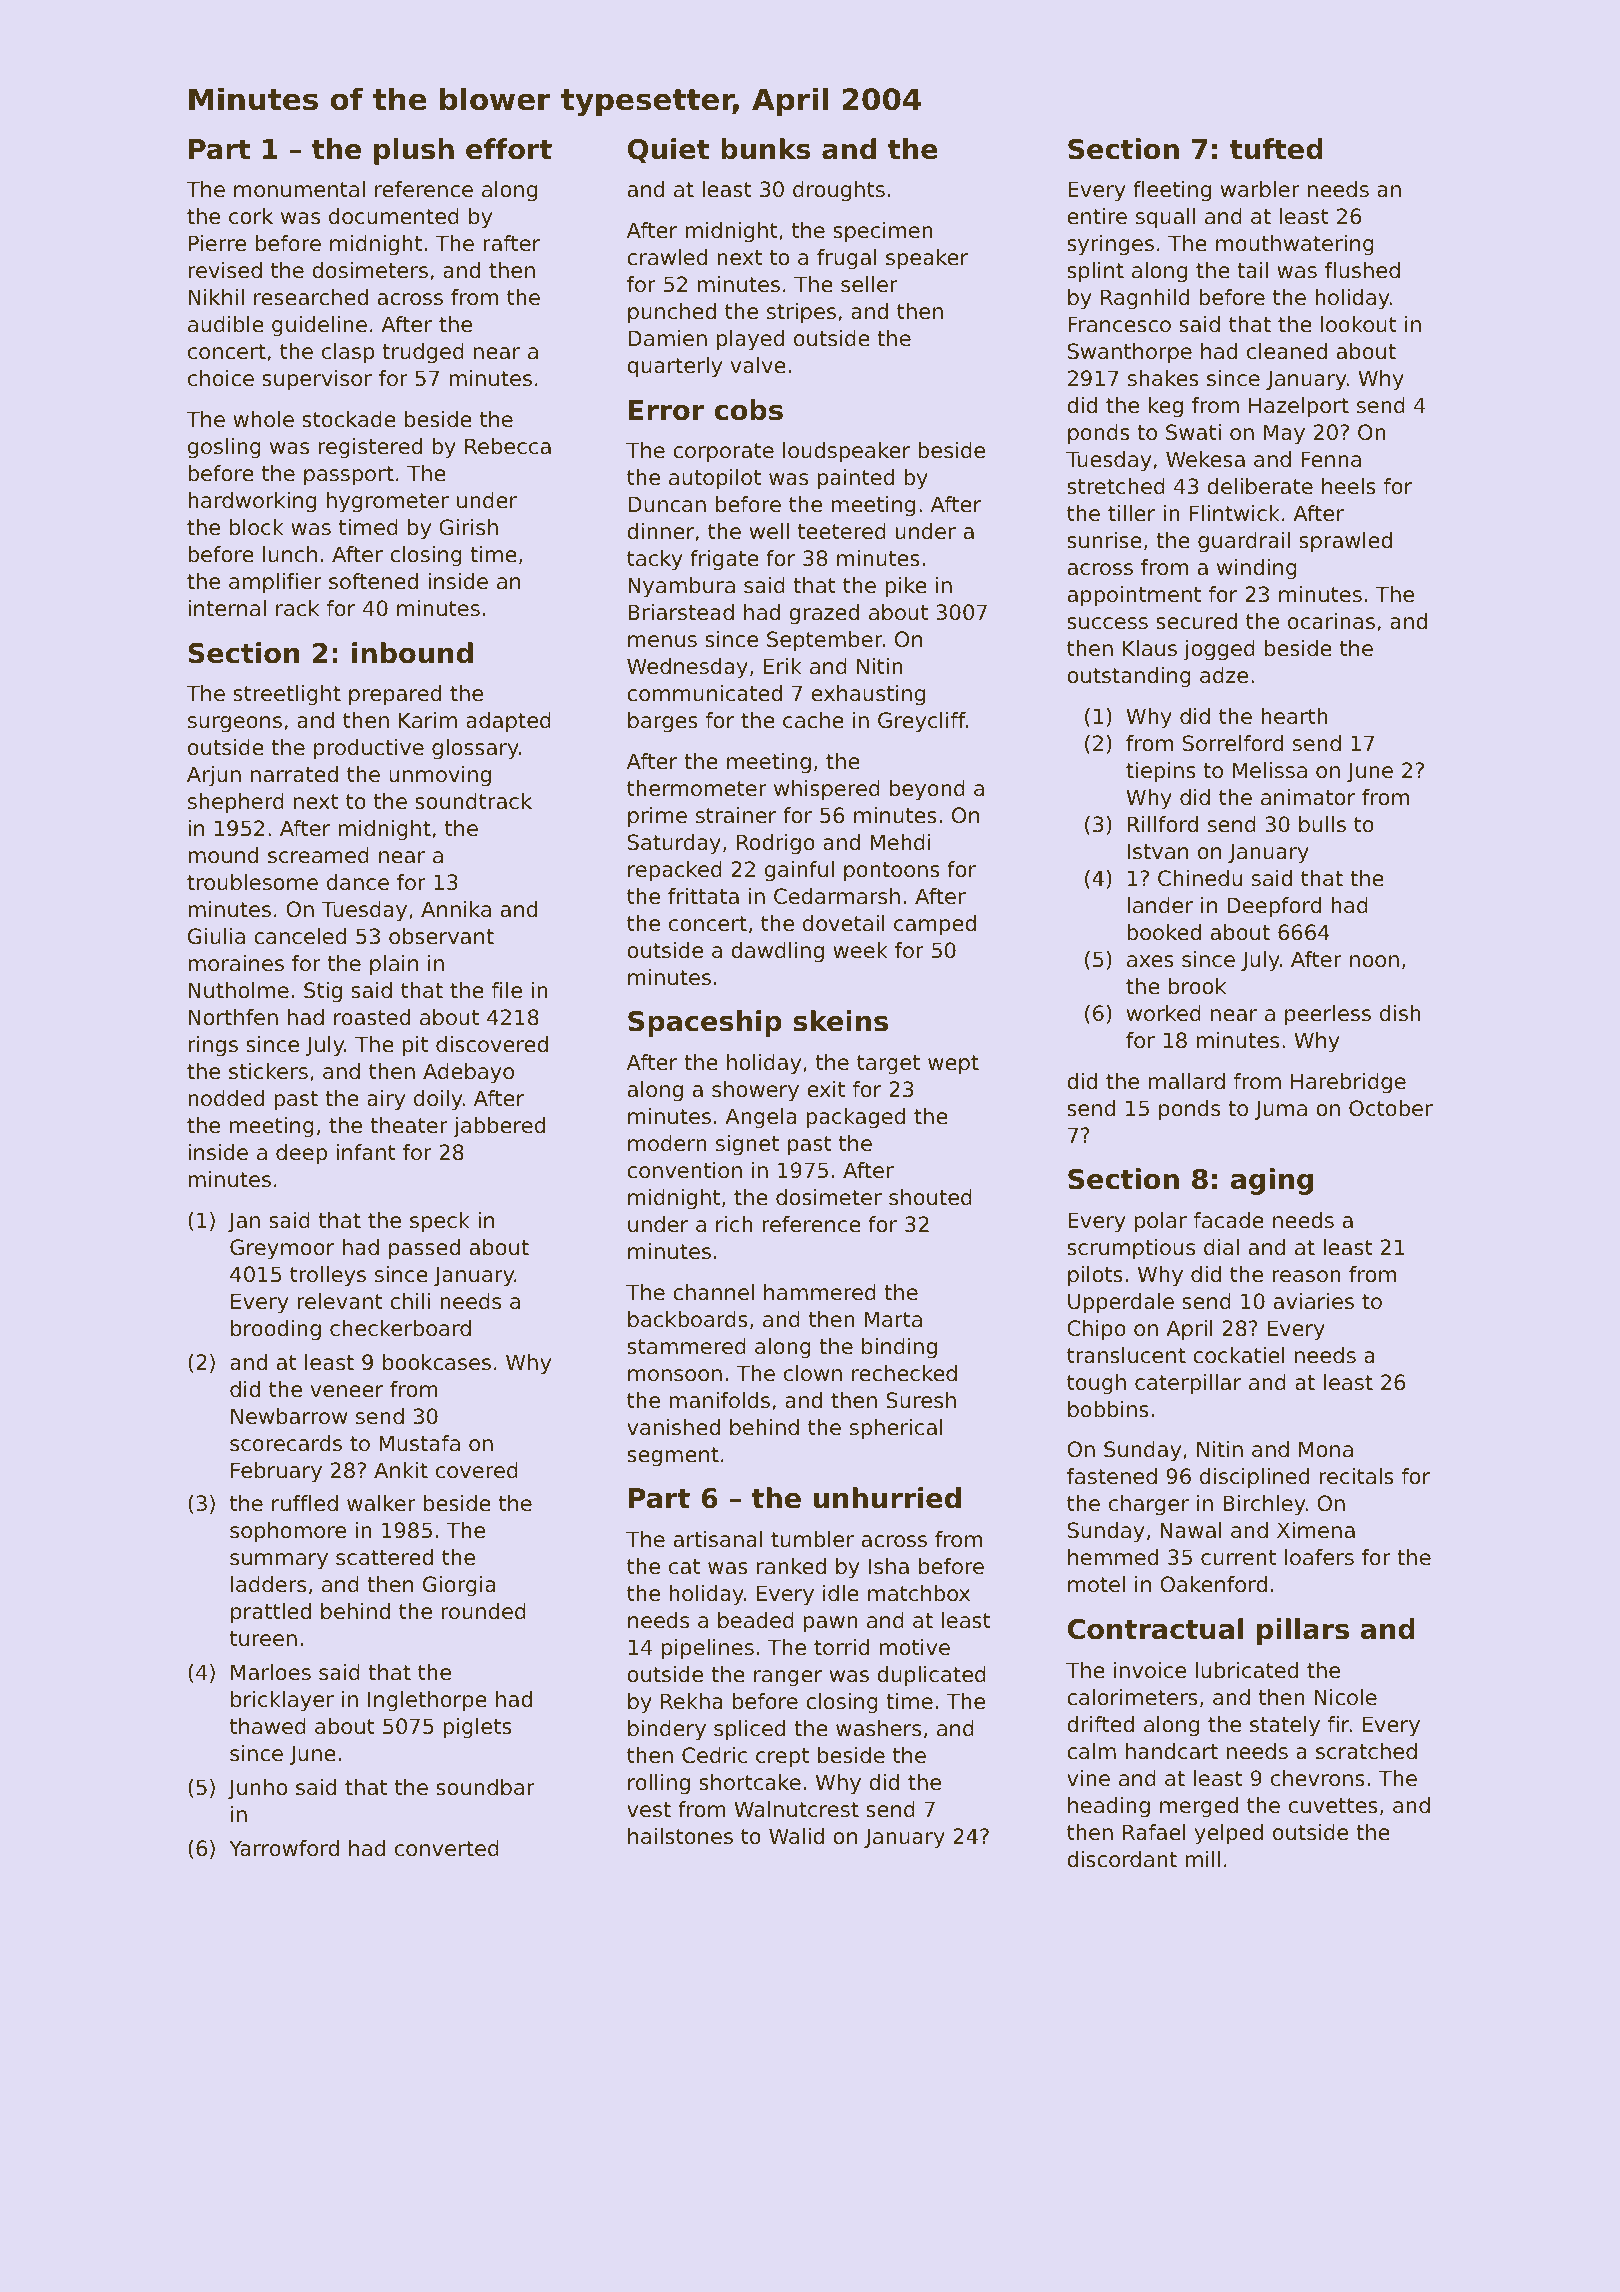  Describe the element at coordinates (680, 1836) in the screenshot. I see `hailstones` at that location.
